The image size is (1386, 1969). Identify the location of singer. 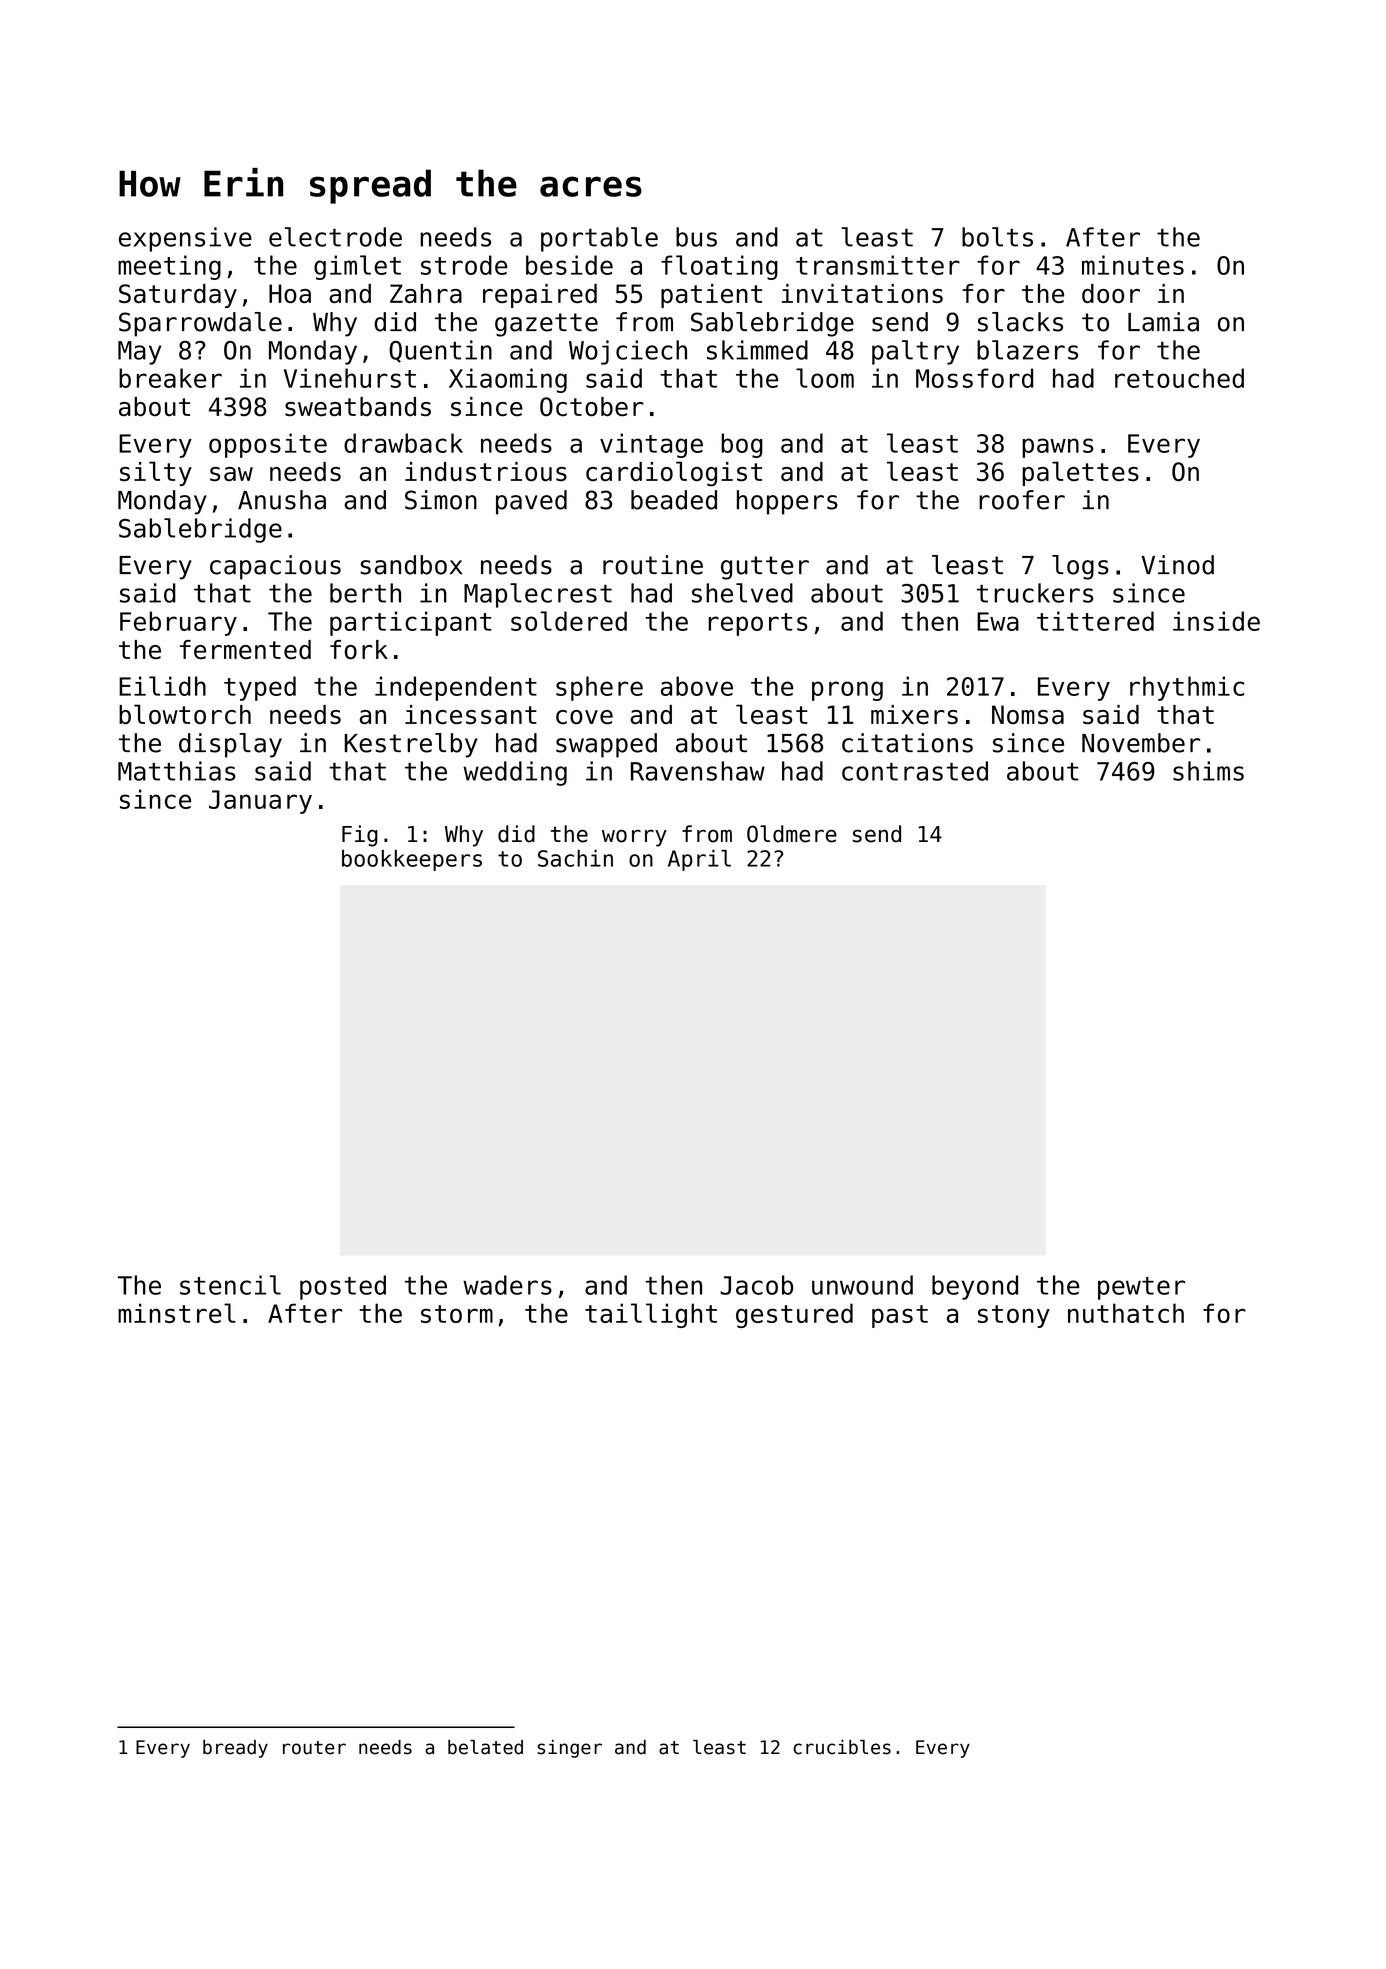
(569, 1749).
